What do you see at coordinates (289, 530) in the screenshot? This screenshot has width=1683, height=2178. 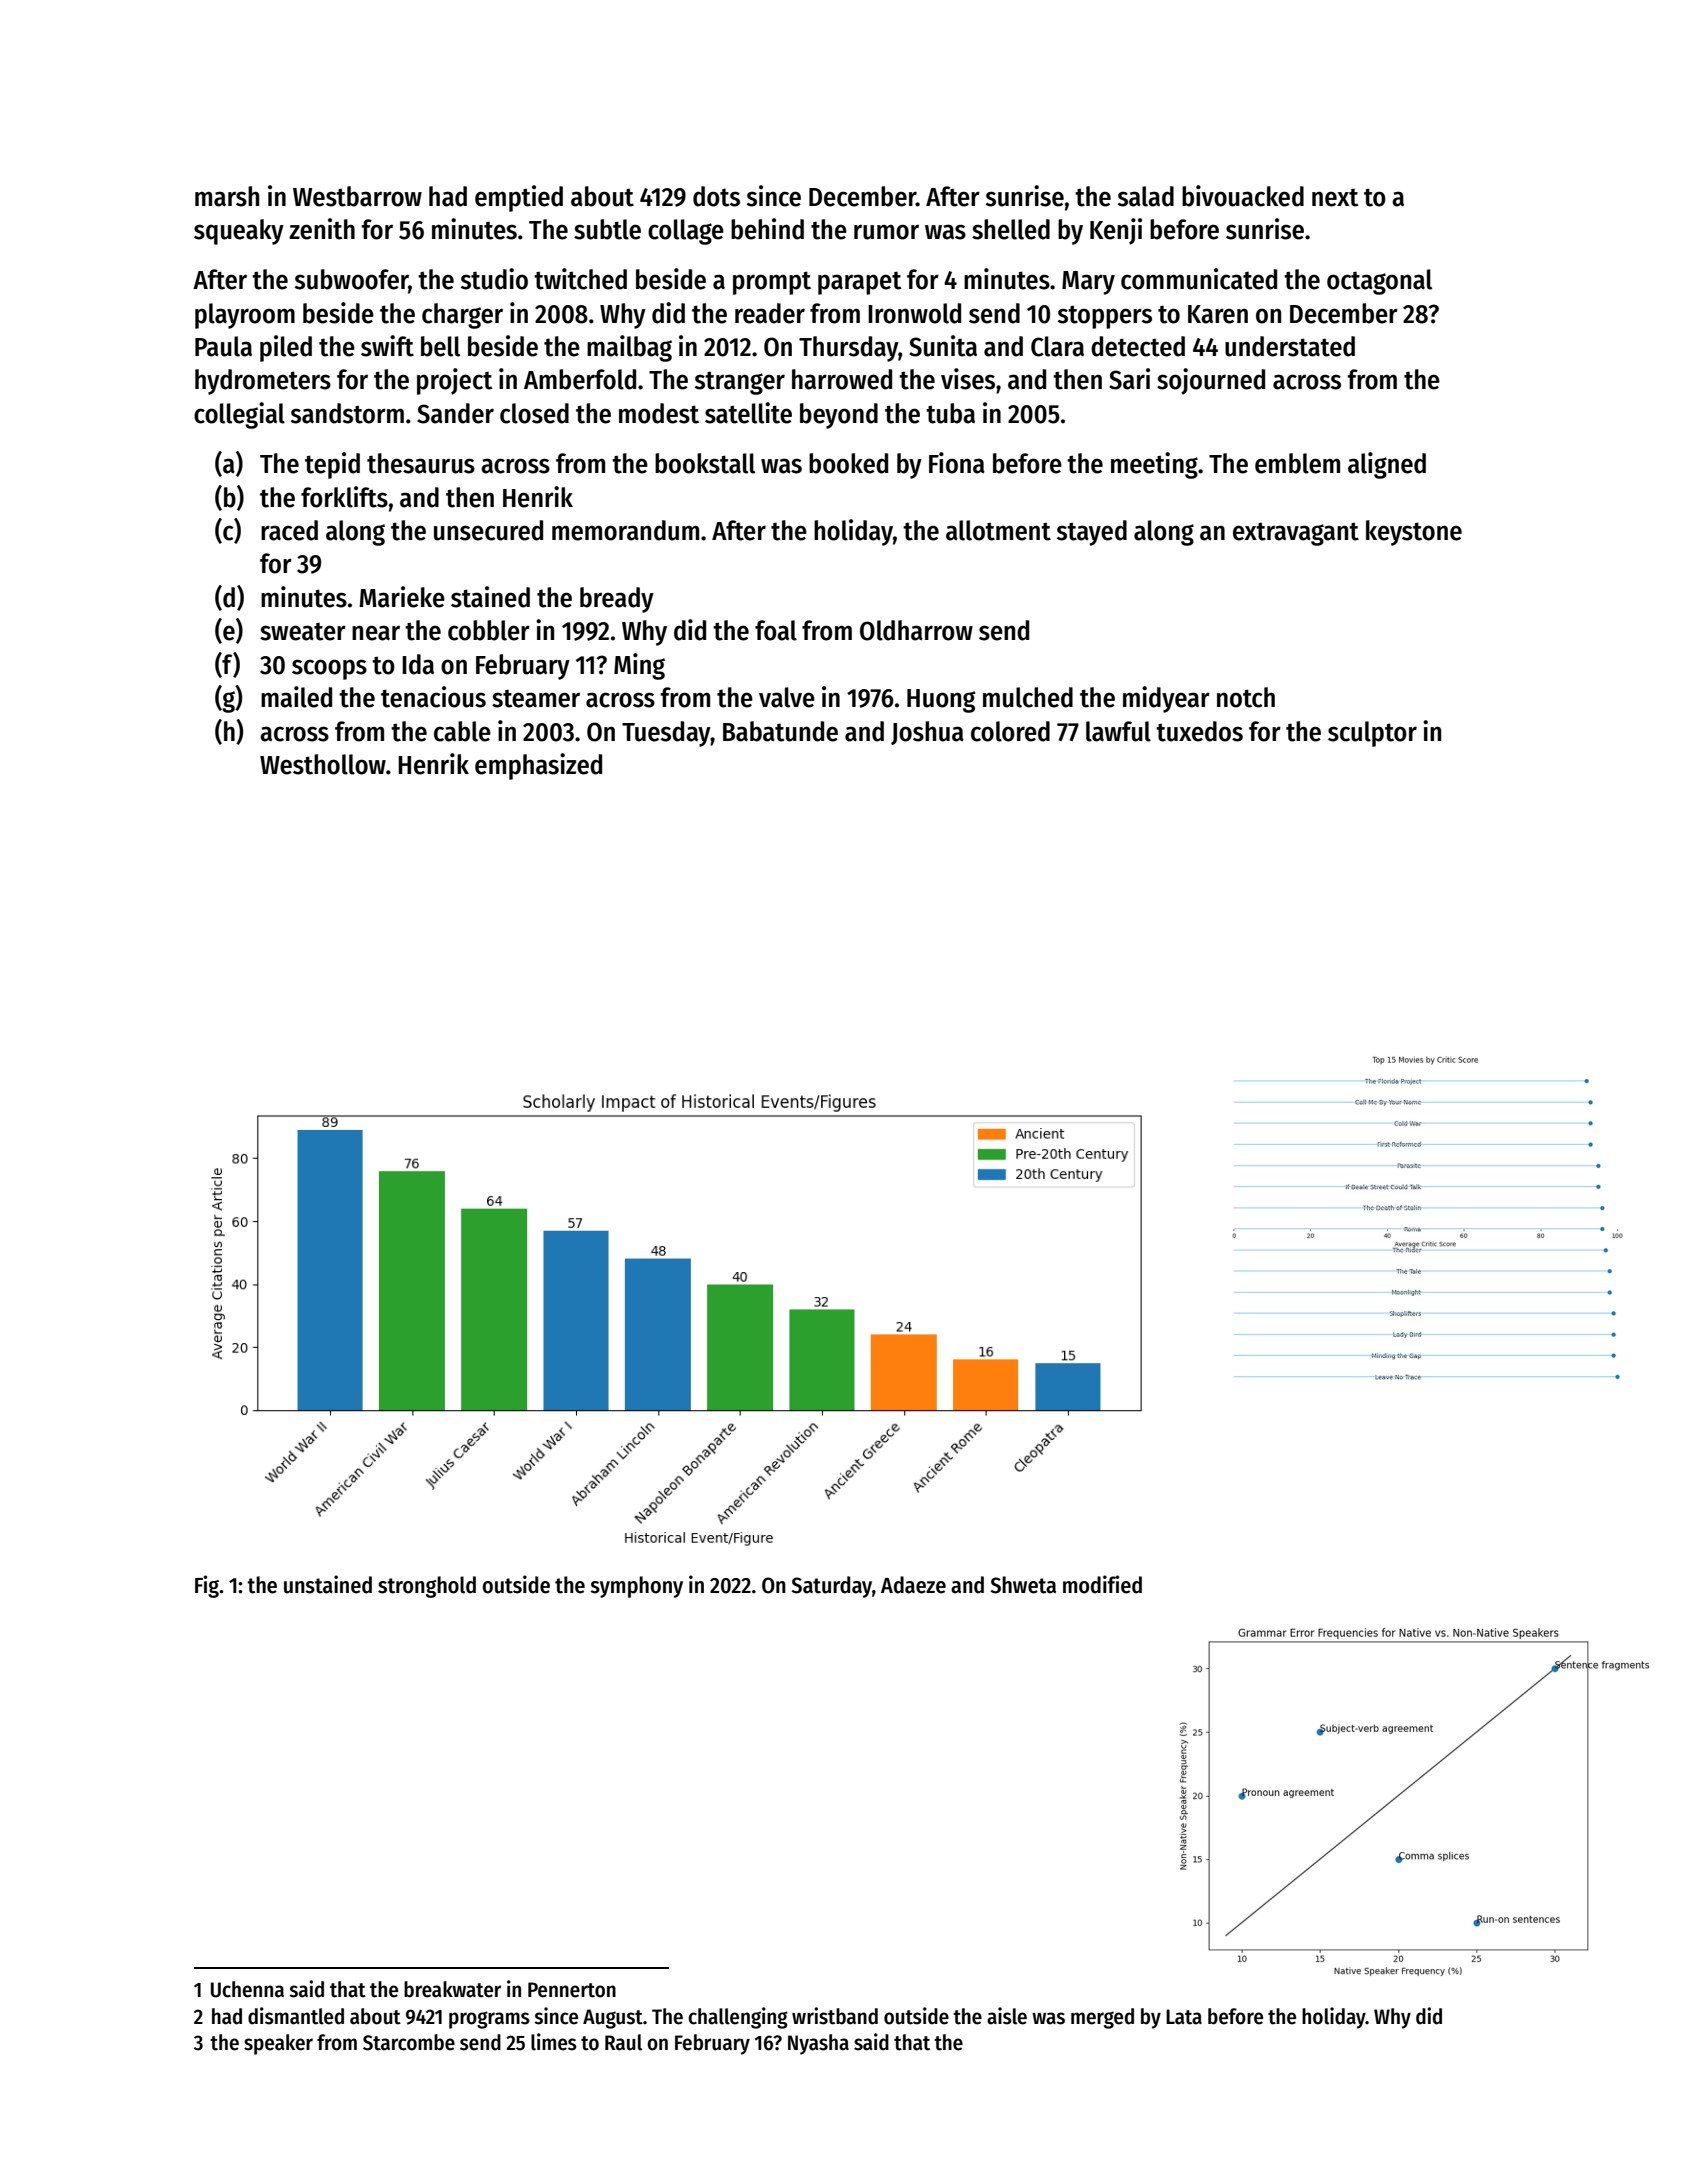 I see `raced` at bounding box center [289, 530].
